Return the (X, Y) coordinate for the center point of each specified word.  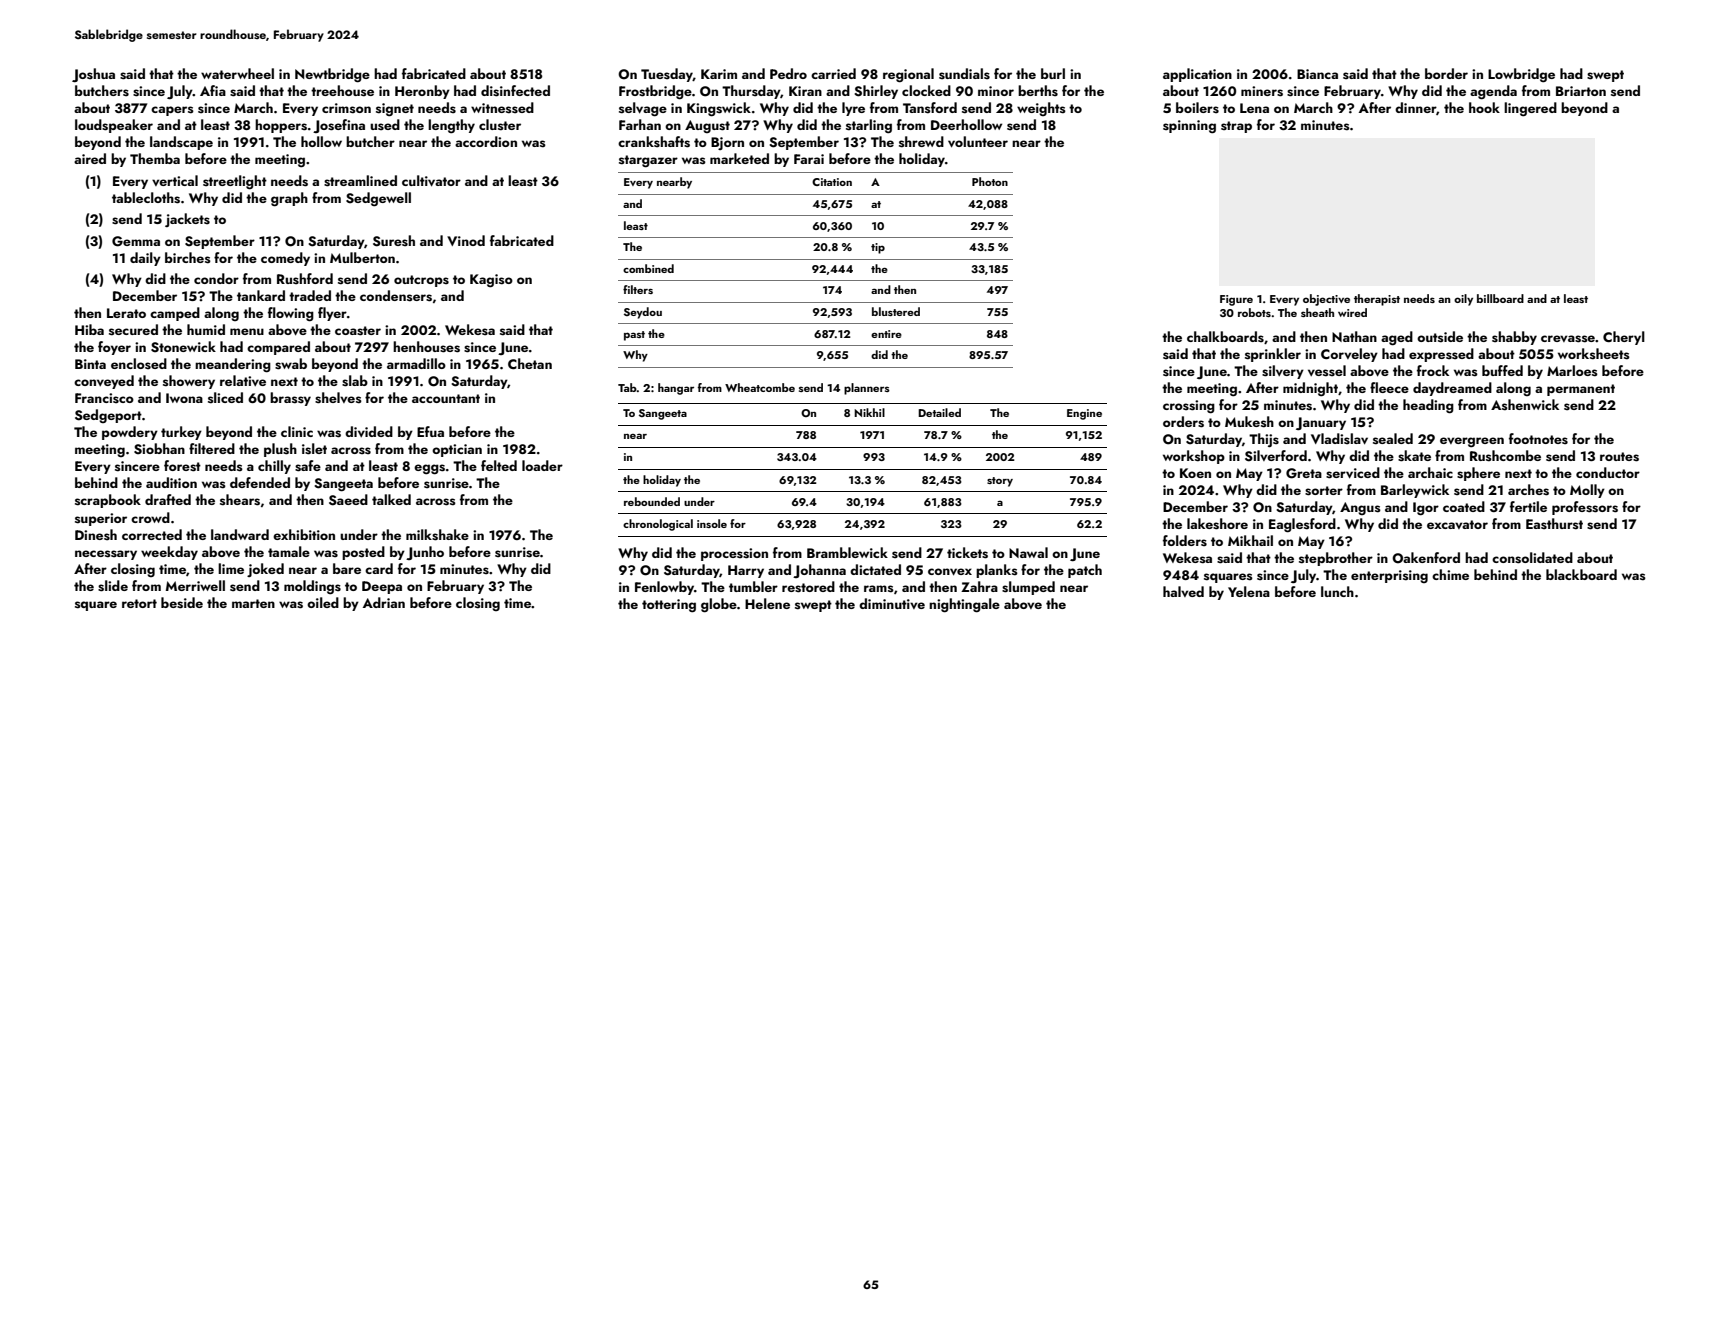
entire (886, 334)
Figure (1236, 300)
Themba (155, 158)
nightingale (964, 605)
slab (355, 381)
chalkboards (1225, 337)
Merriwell (195, 585)
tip (878, 248)
